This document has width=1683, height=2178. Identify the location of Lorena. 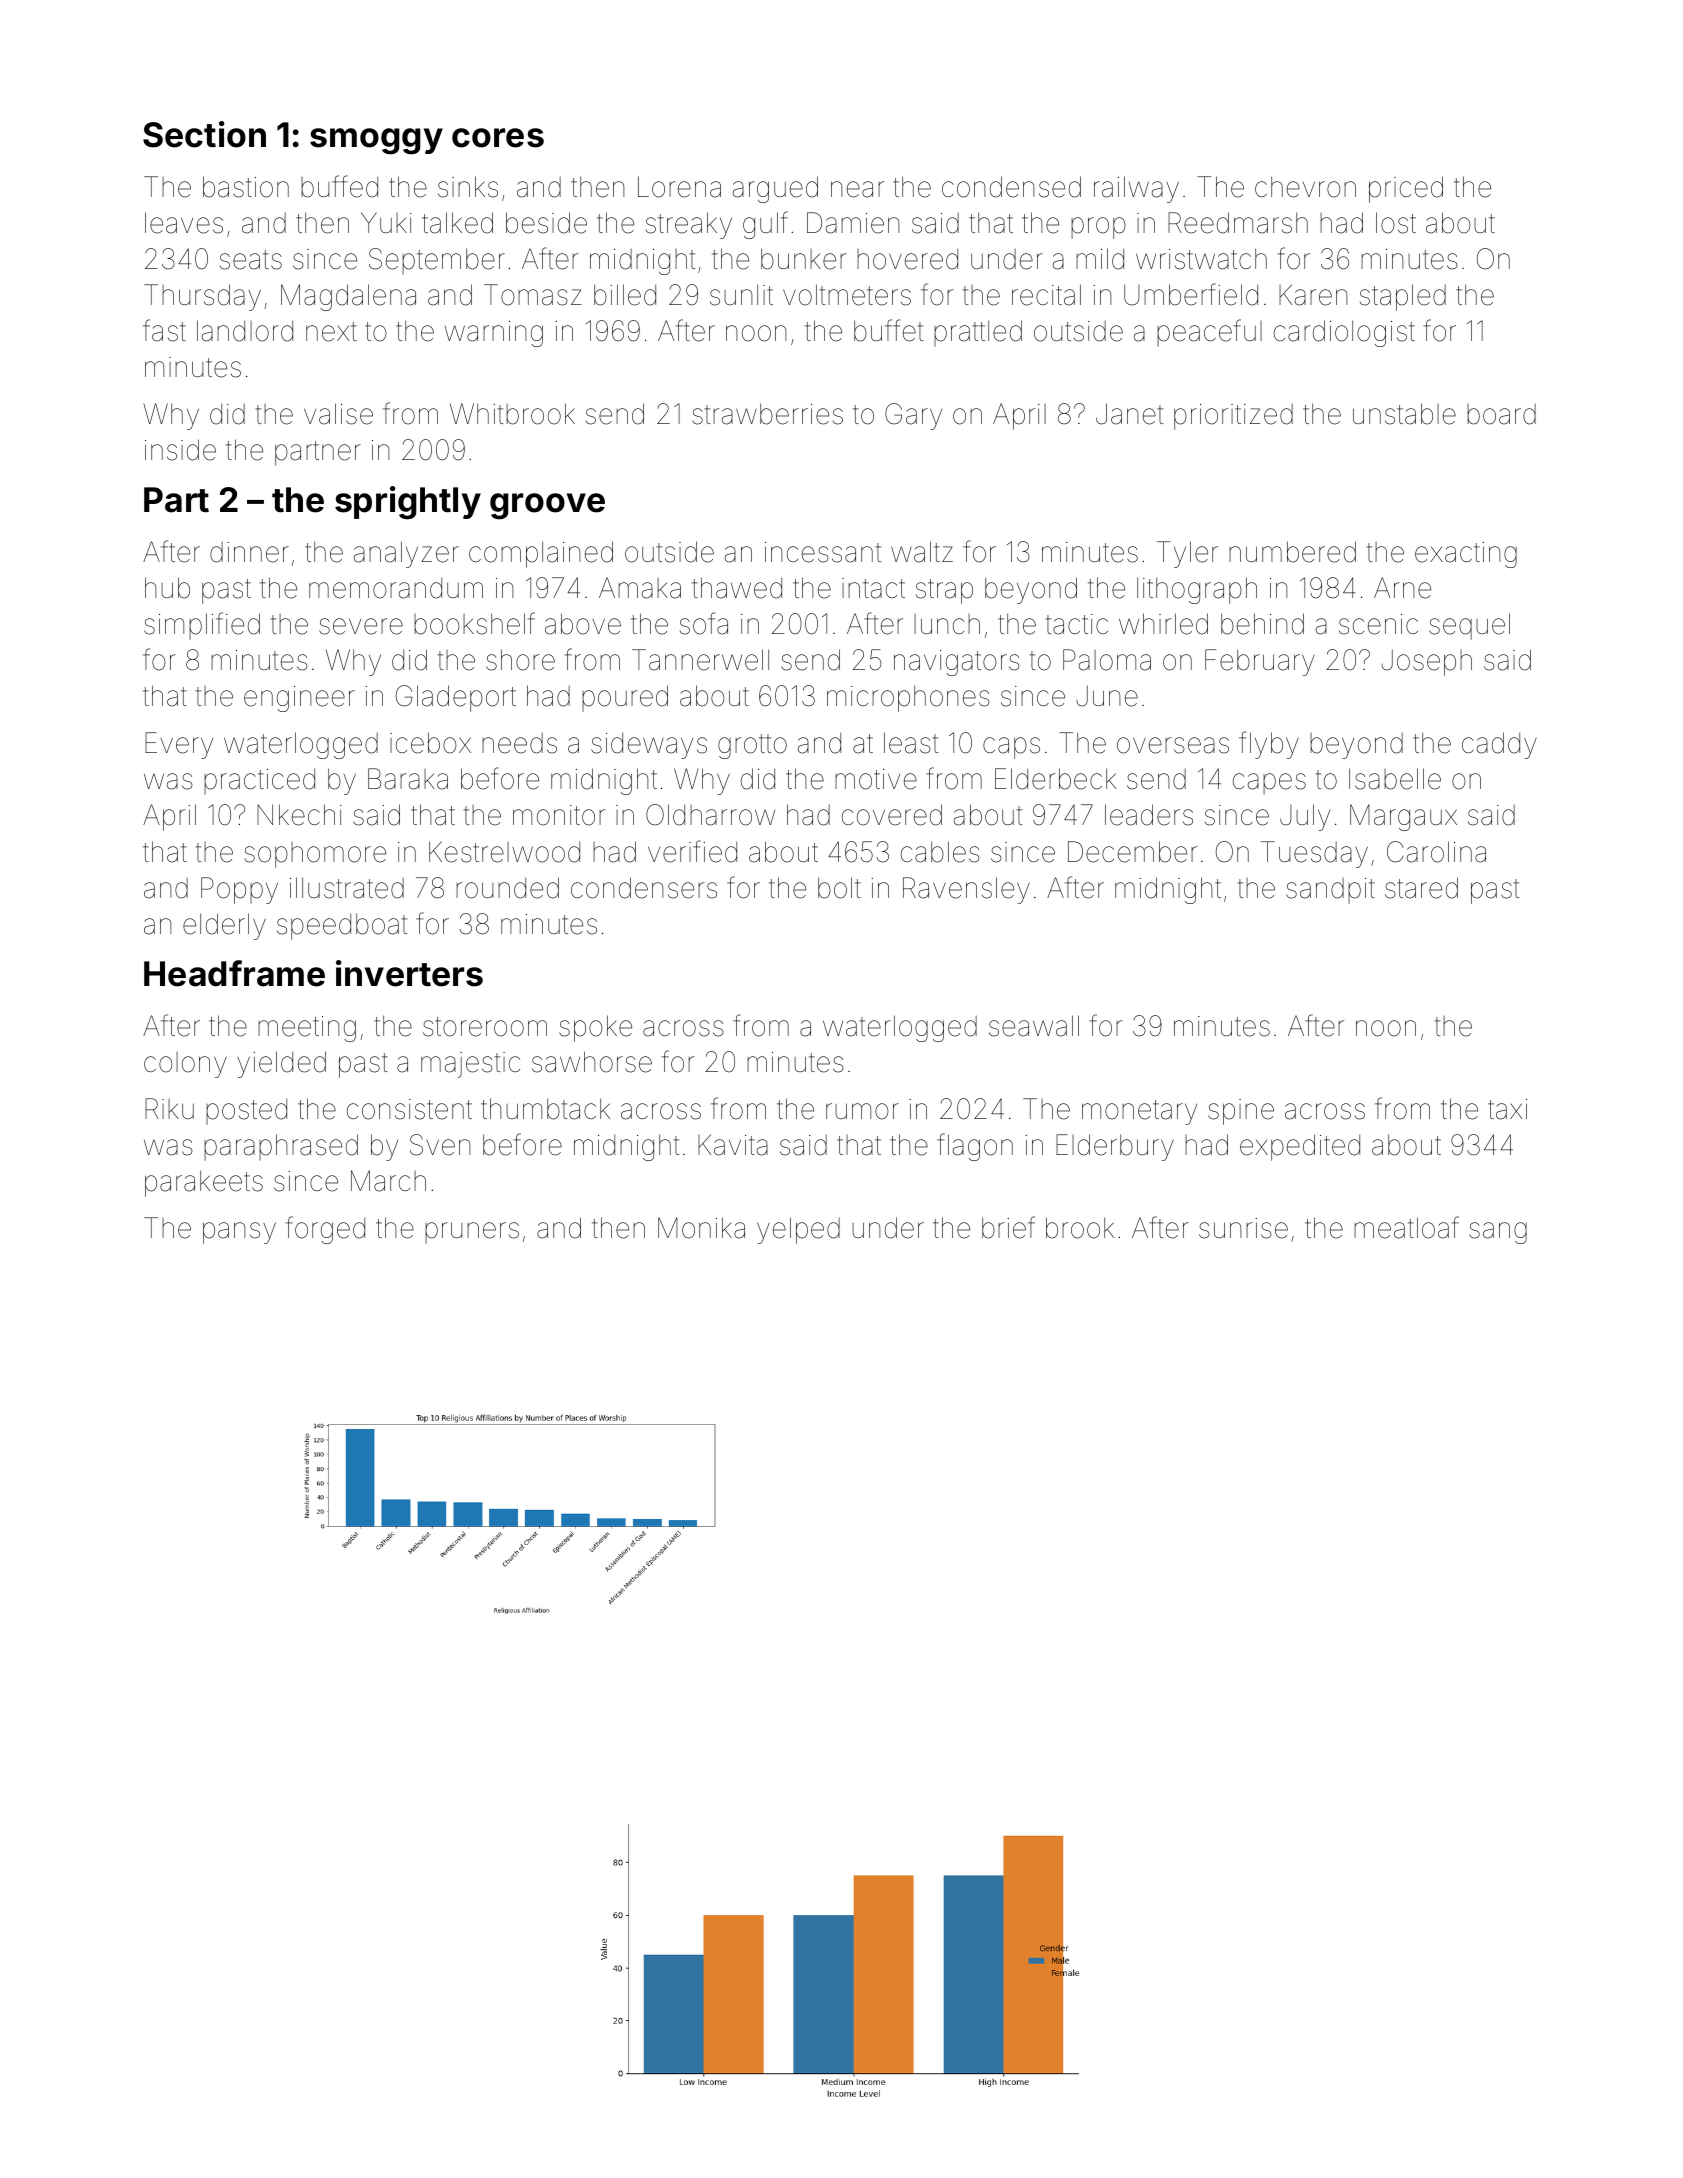
(679, 187).
